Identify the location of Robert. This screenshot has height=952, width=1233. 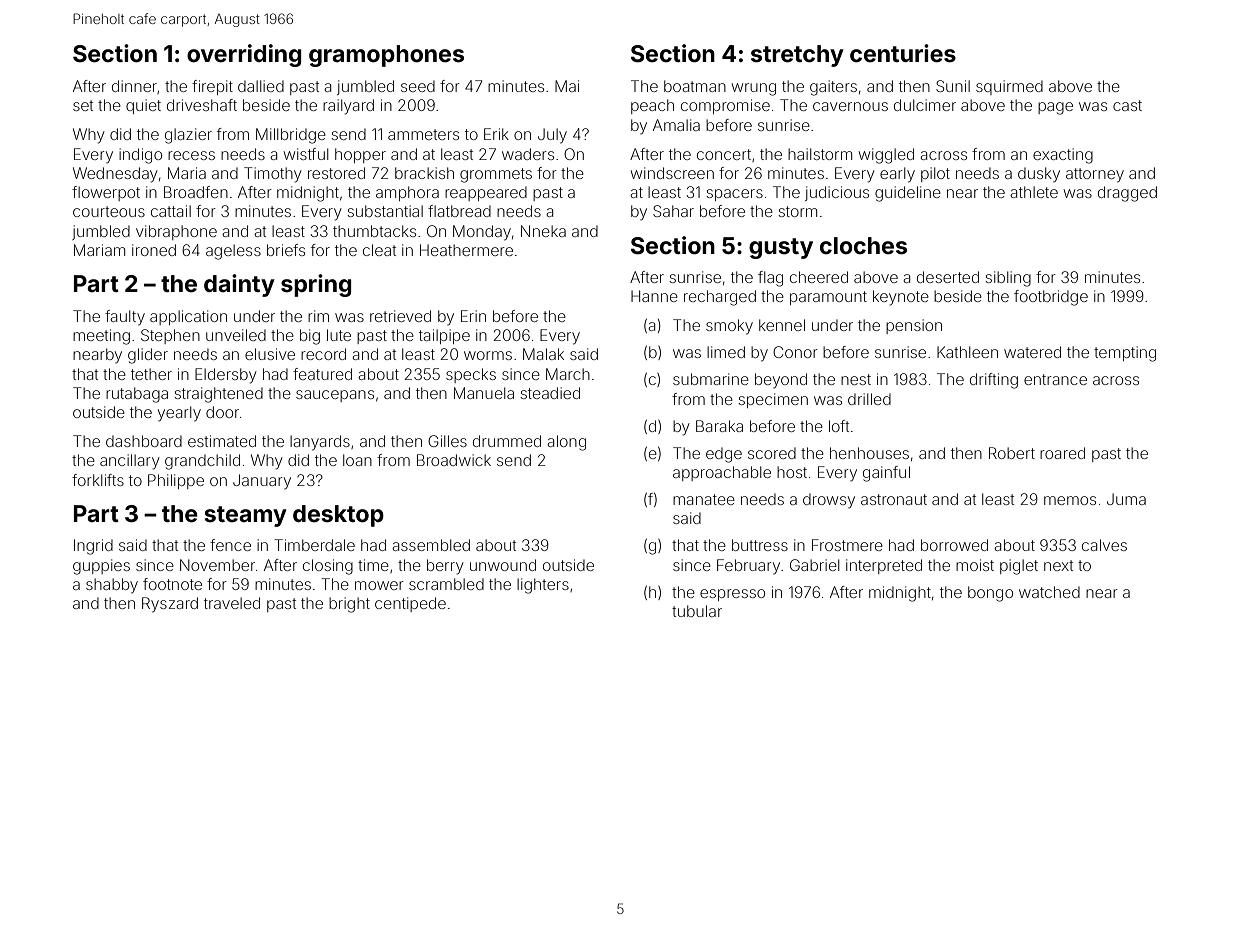
(1012, 453).
